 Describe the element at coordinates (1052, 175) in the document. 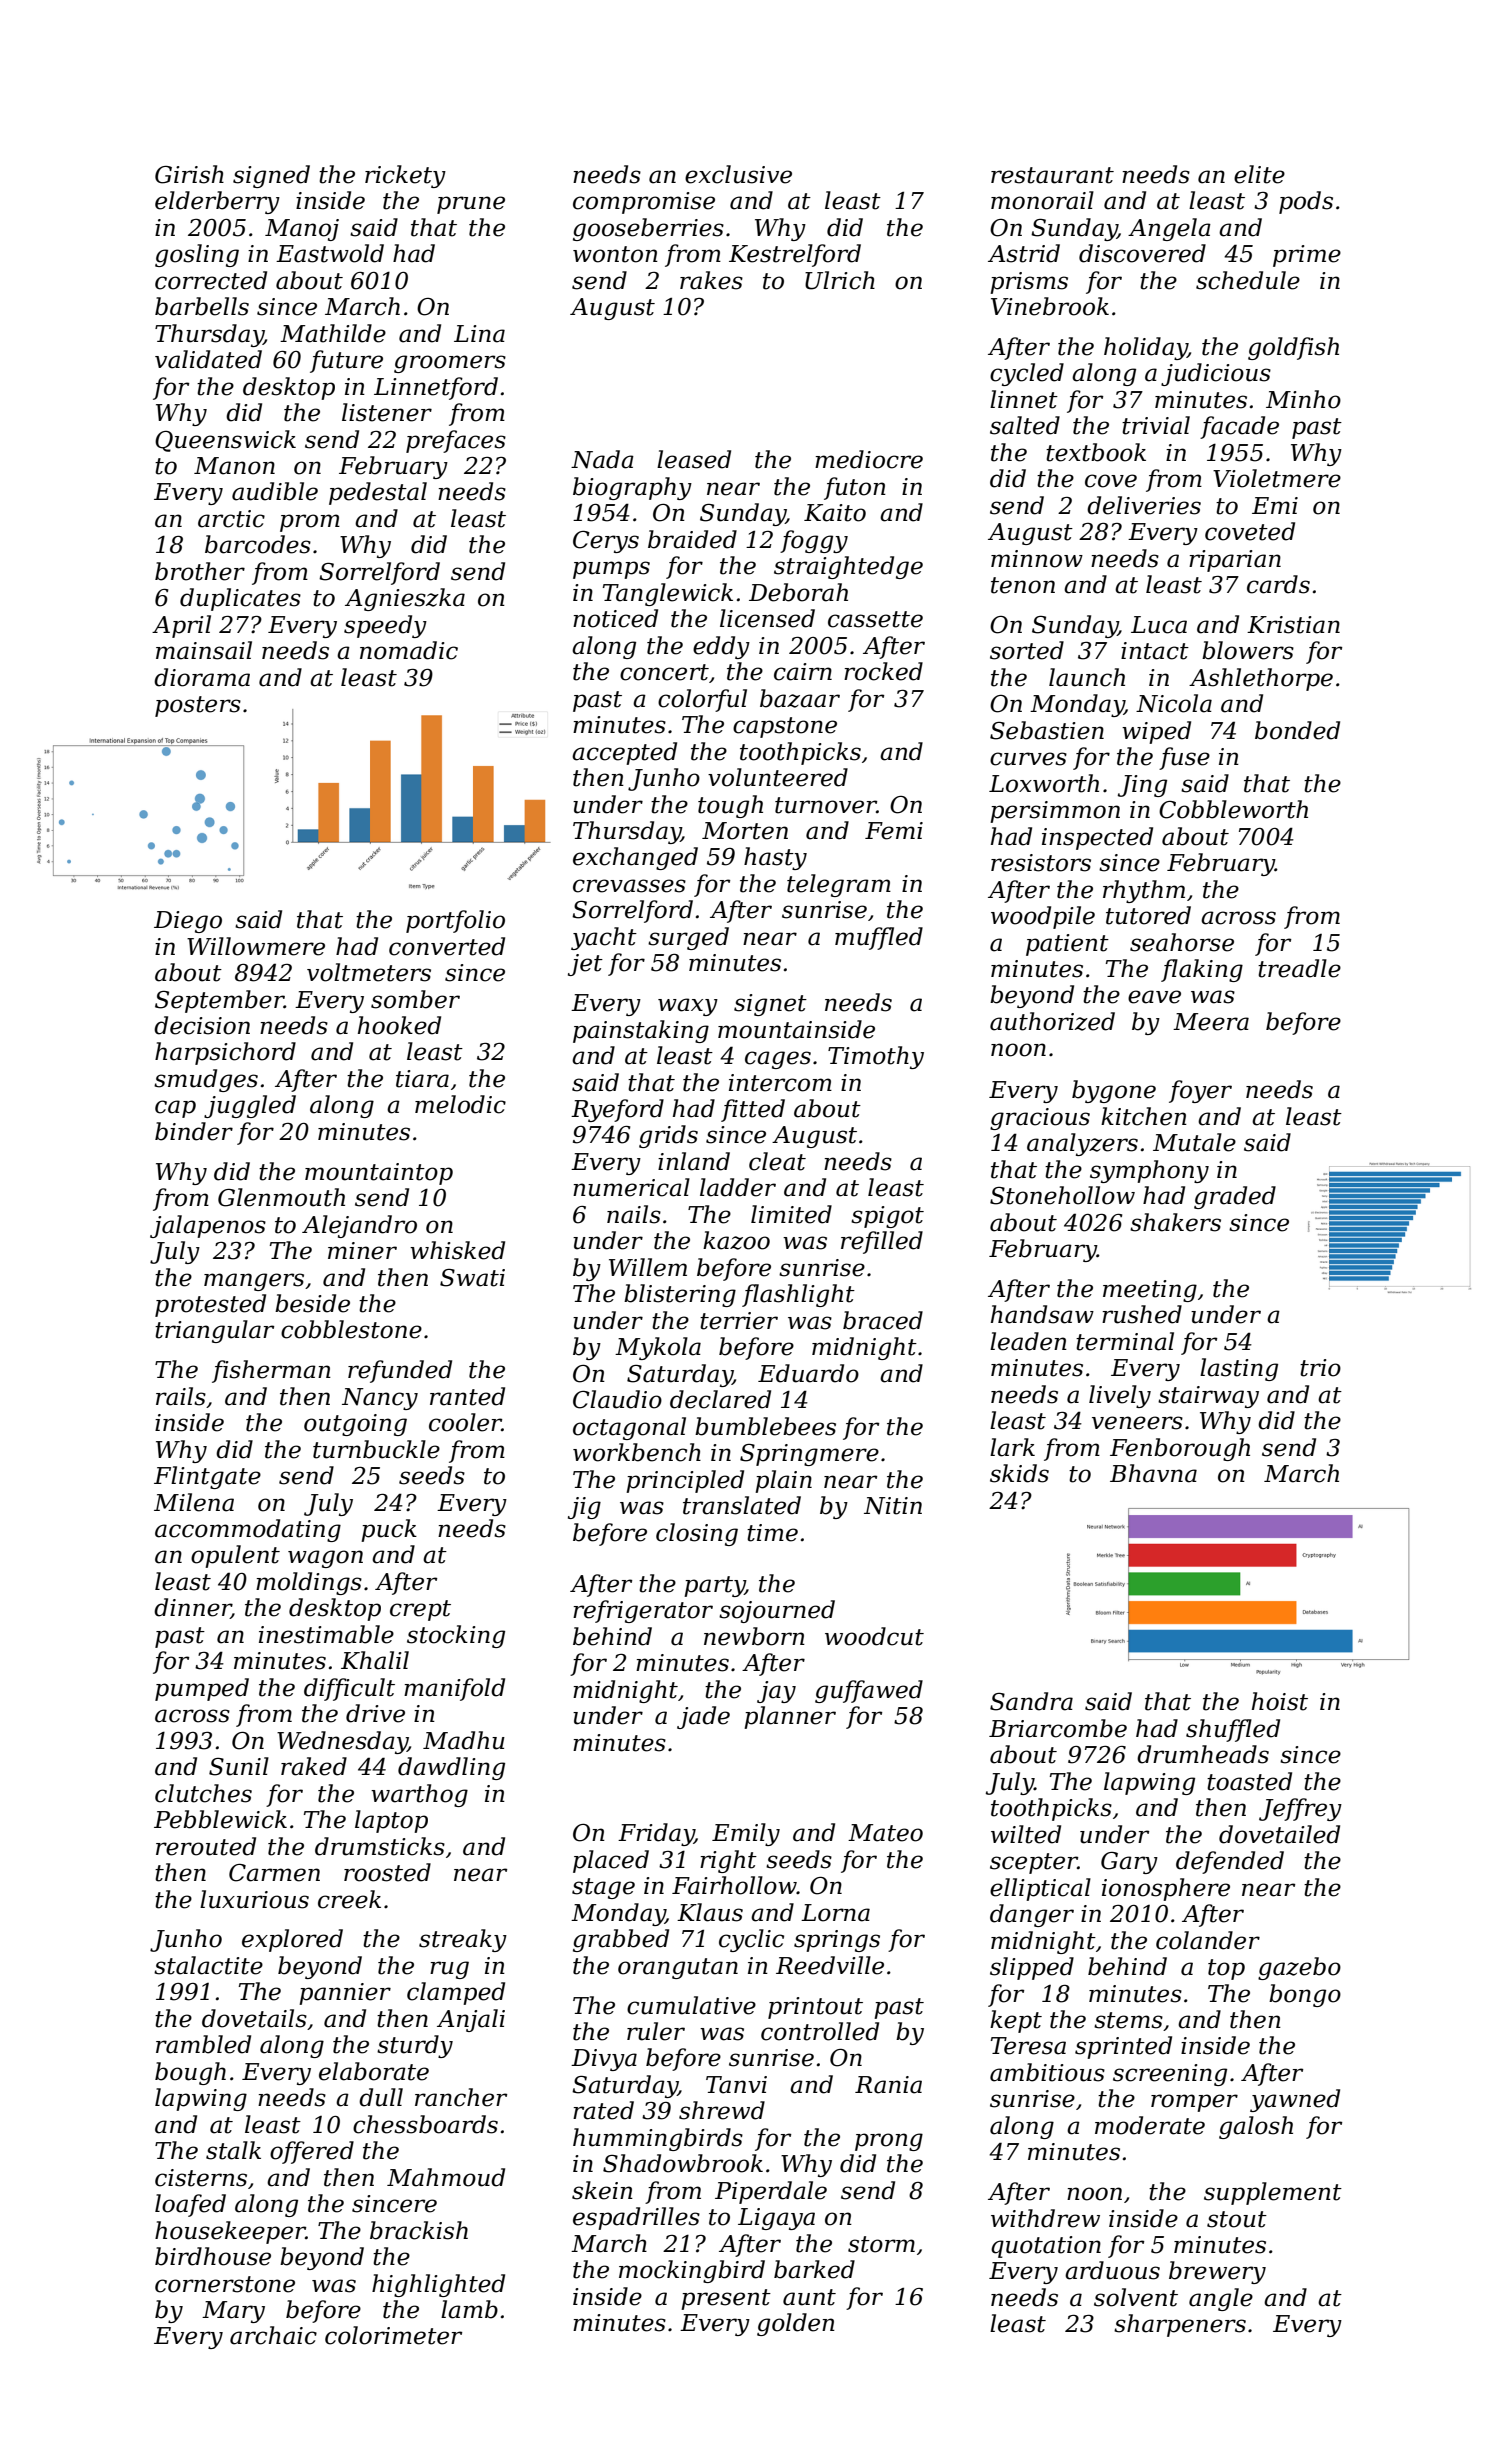

I see `restaurant` at that location.
